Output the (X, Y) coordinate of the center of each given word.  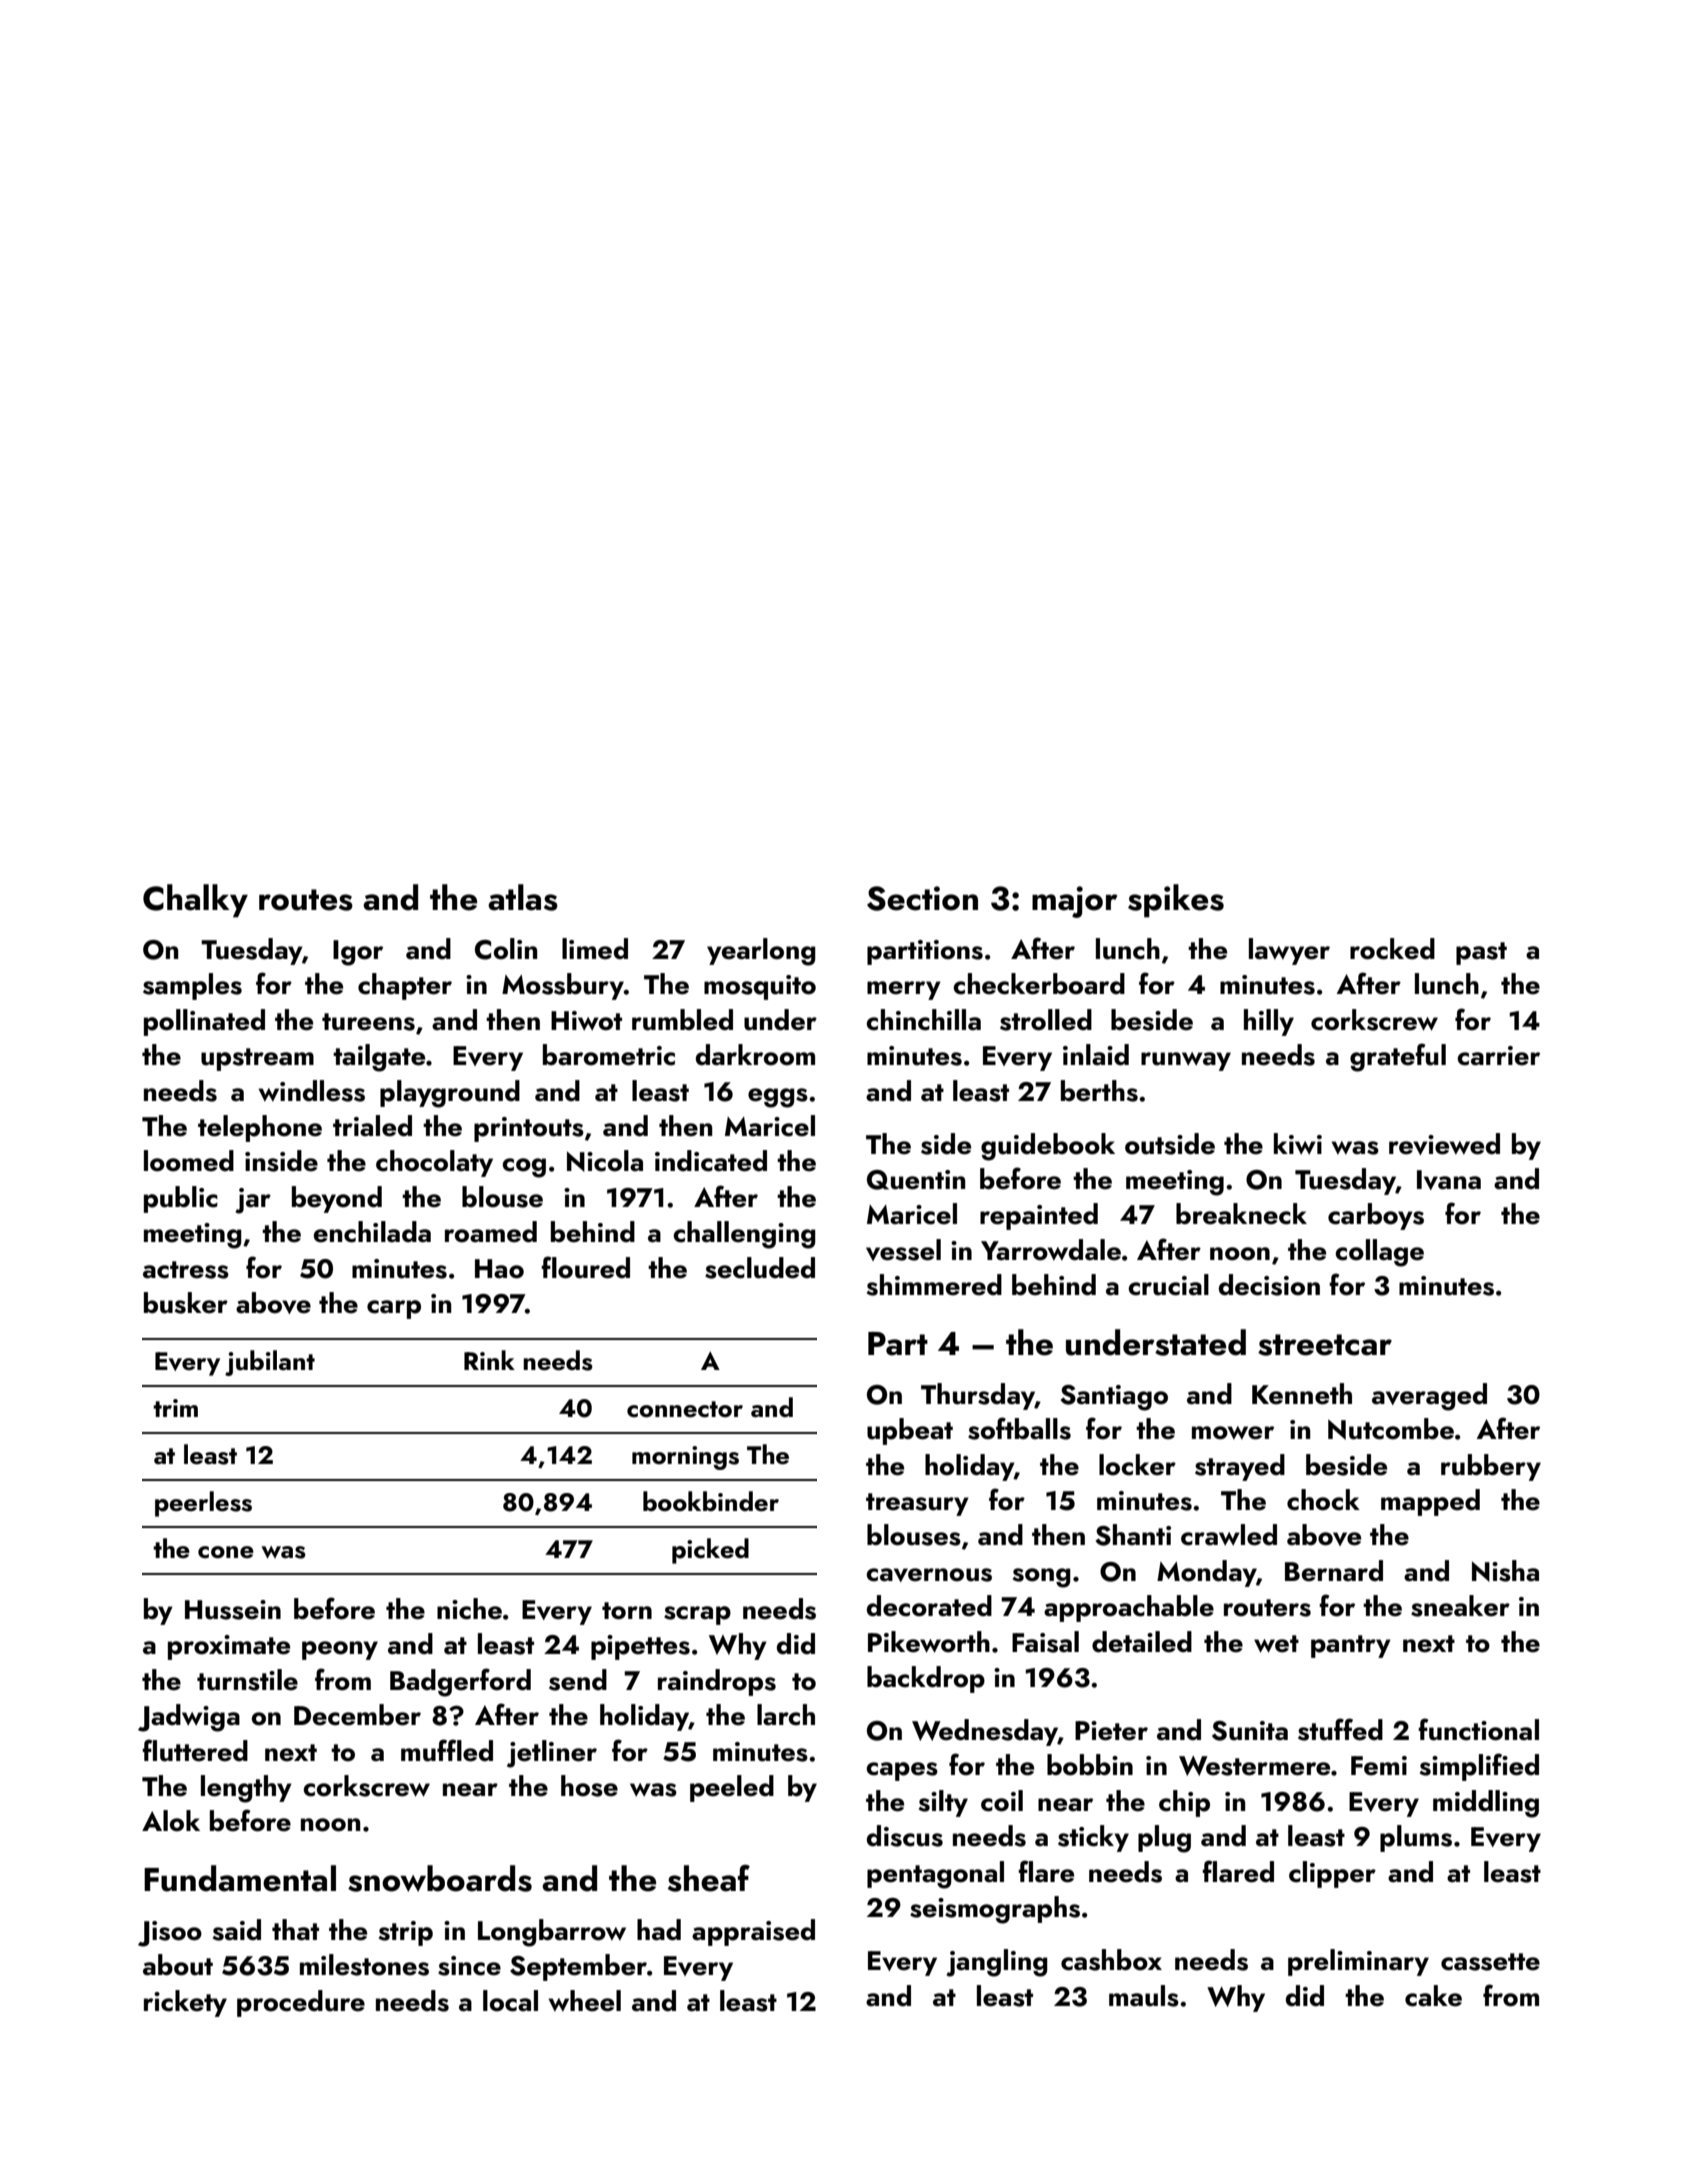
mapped (1430, 1502)
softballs (1019, 1428)
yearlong (761, 952)
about (178, 1965)
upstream (257, 1059)
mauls (1144, 1996)
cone (226, 1552)
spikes (1176, 901)
